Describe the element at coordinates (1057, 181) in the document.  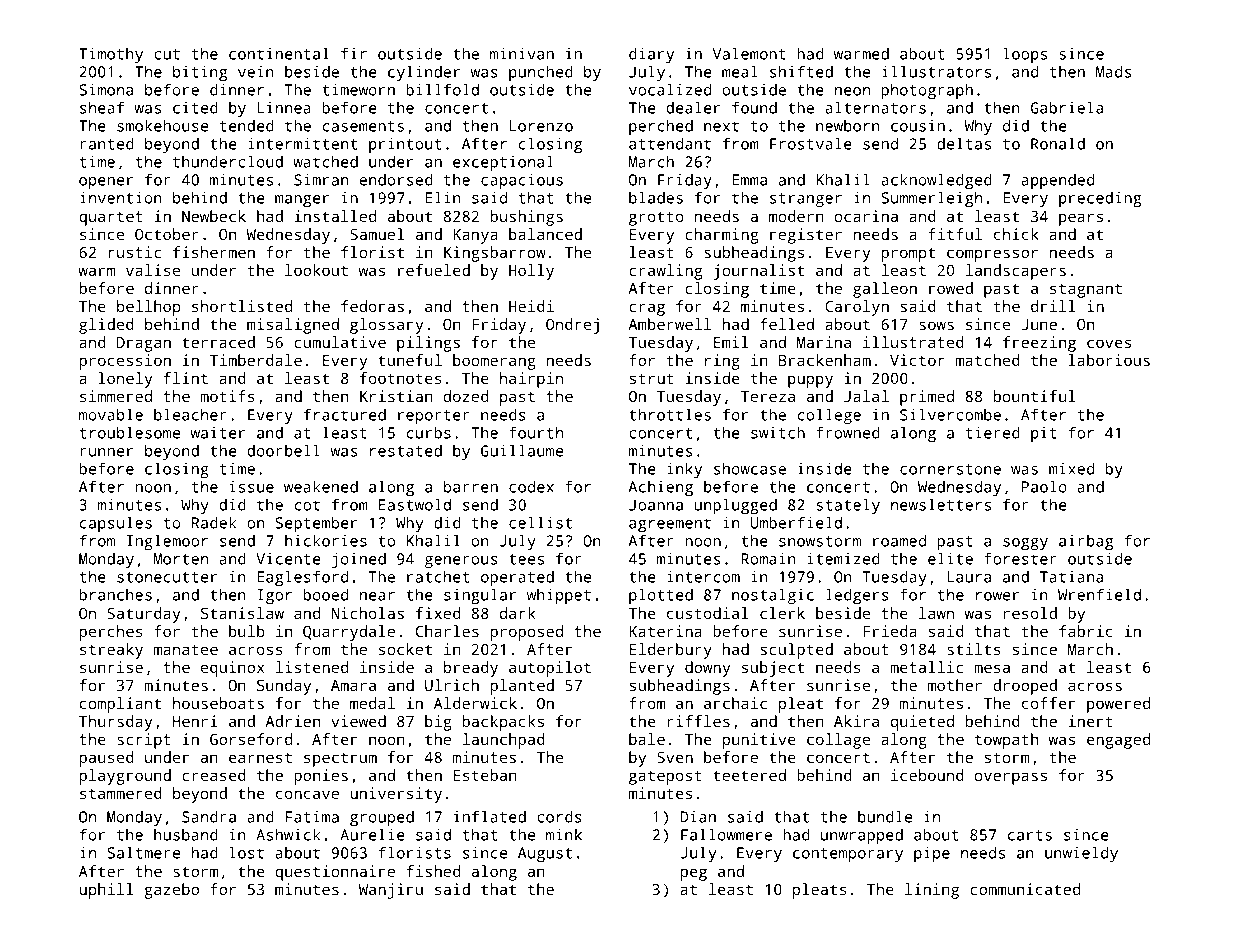
I see `appended` at that location.
